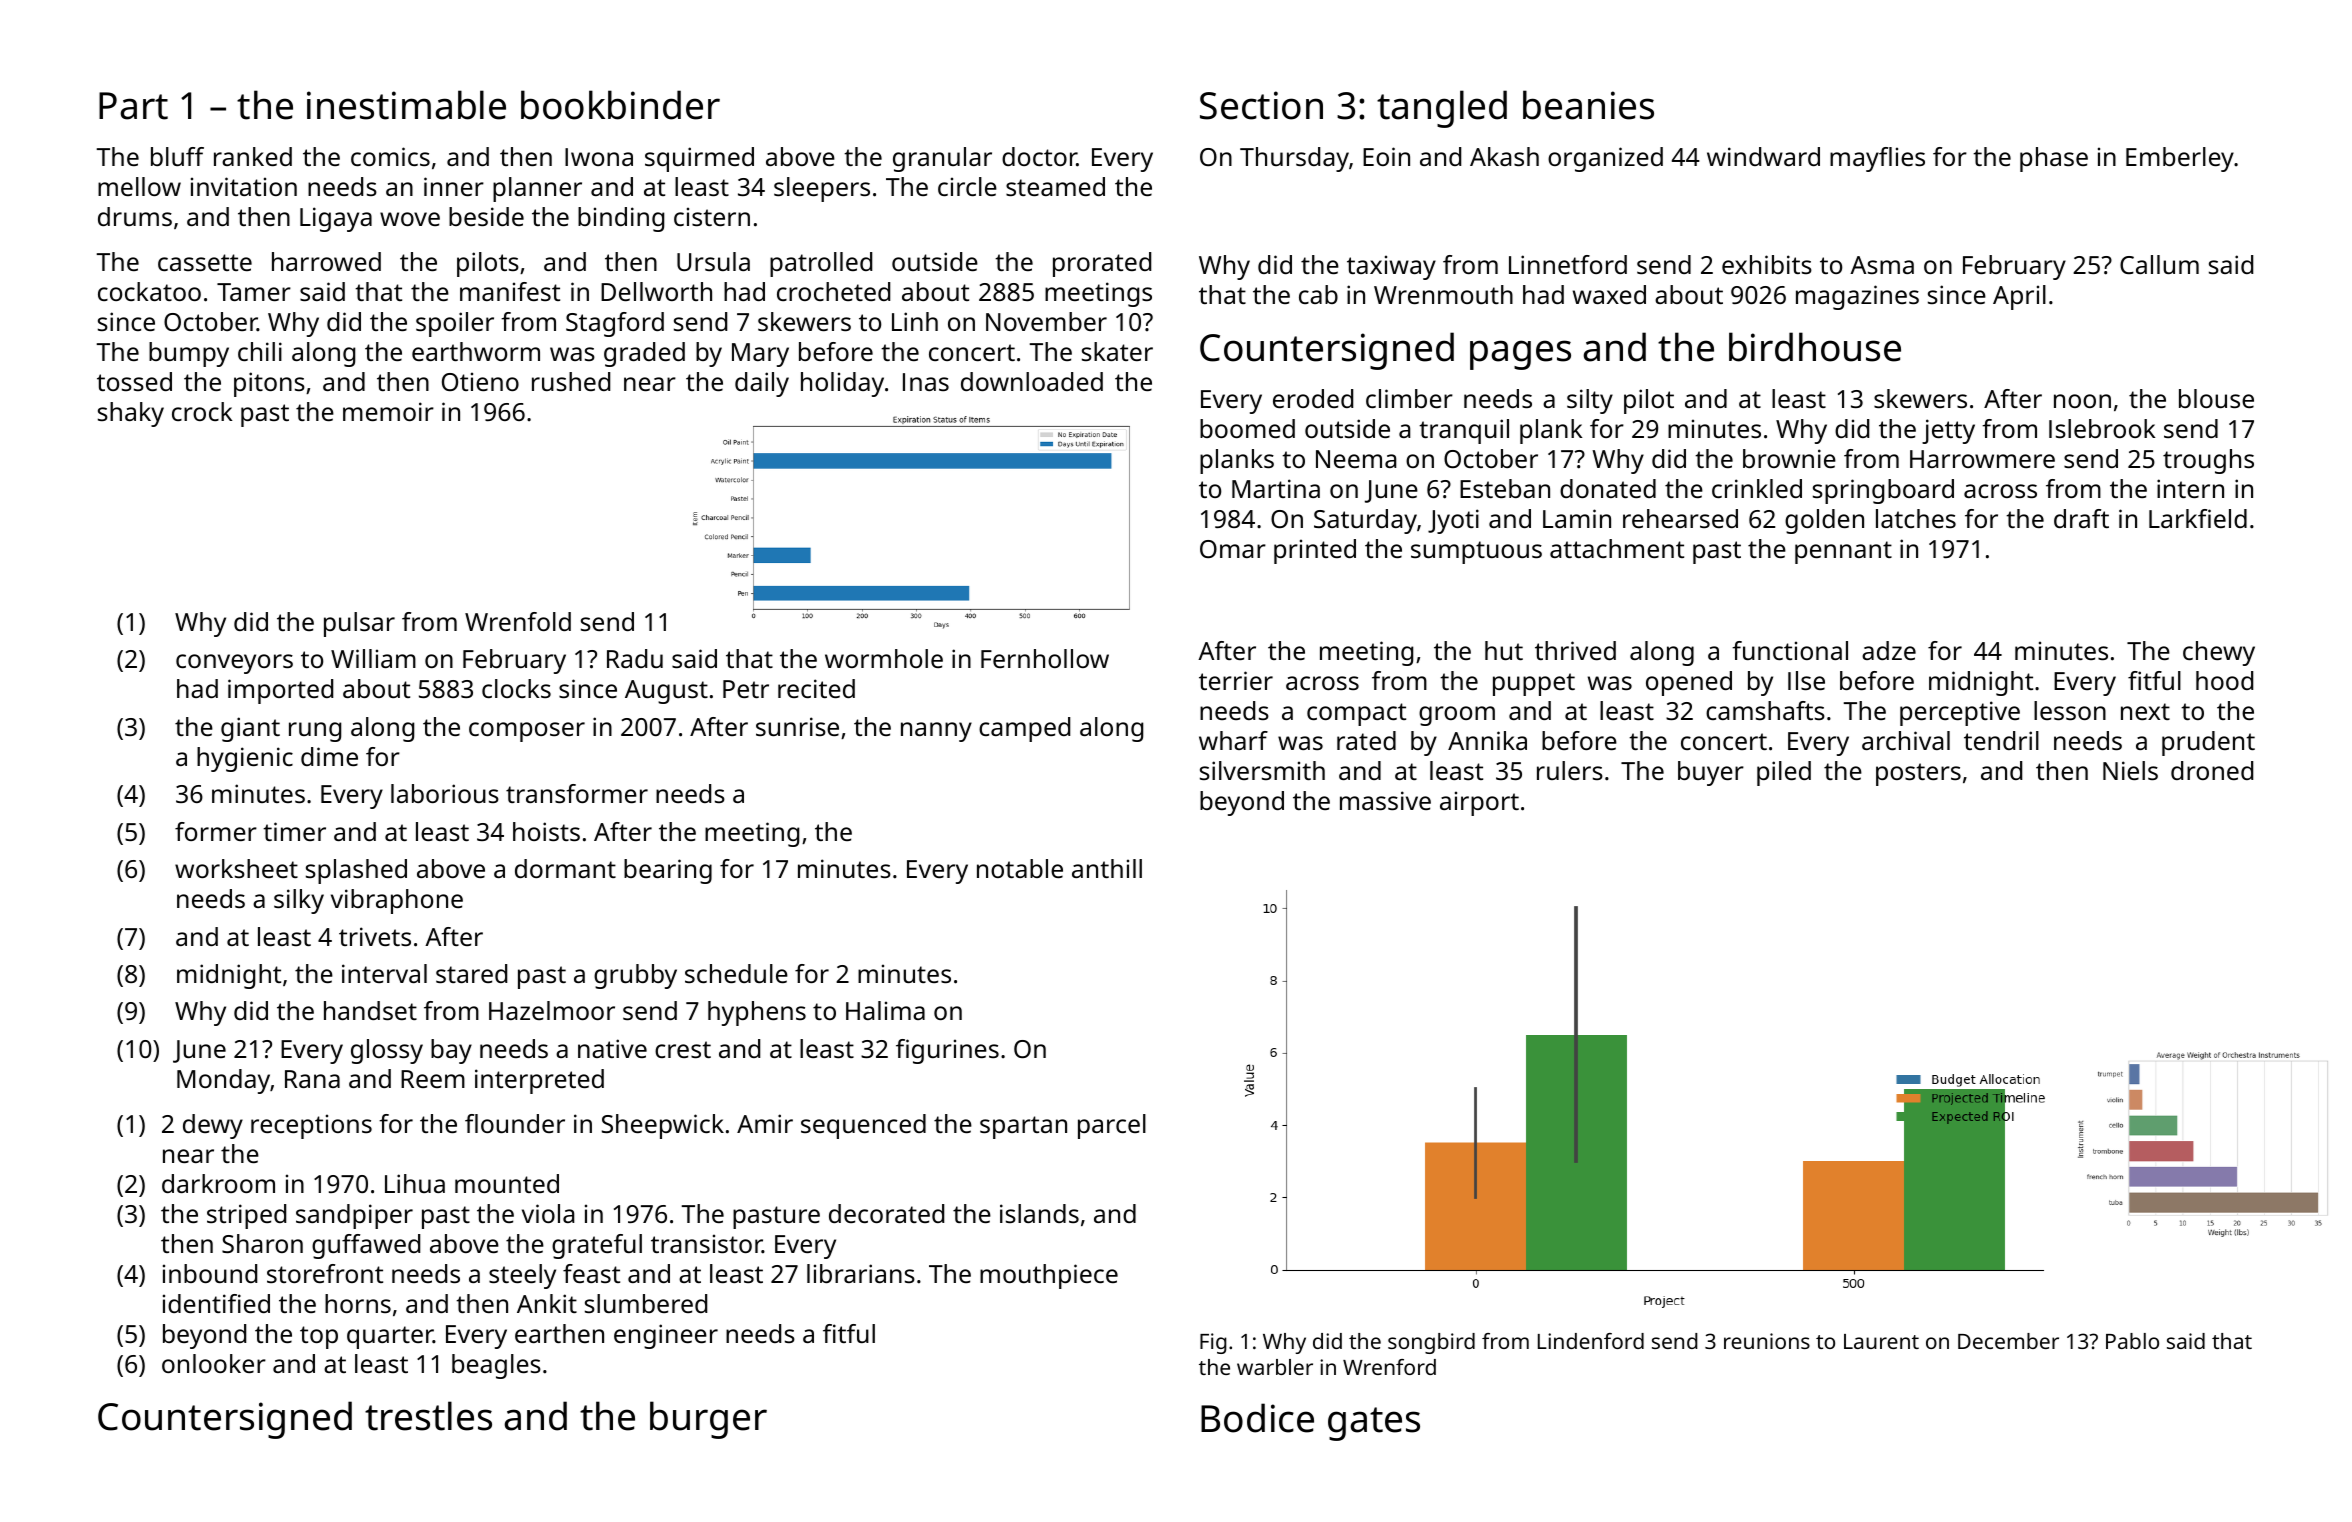  Describe the element at coordinates (947, 1051) in the page. I see `figurines` at that location.
